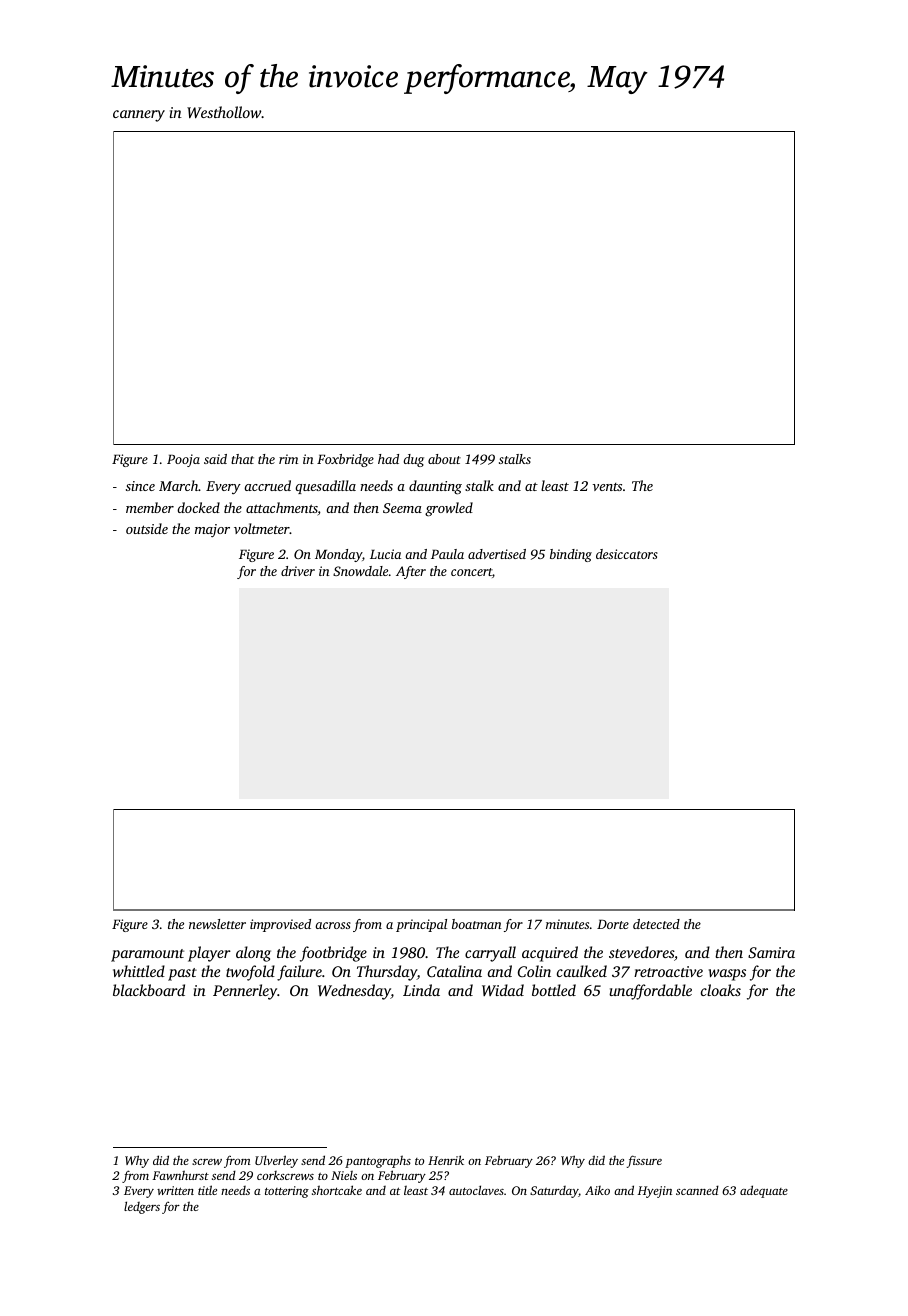  Describe the element at coordinates (217, 924) in the screenshot. I see `newsletter` at that location.
